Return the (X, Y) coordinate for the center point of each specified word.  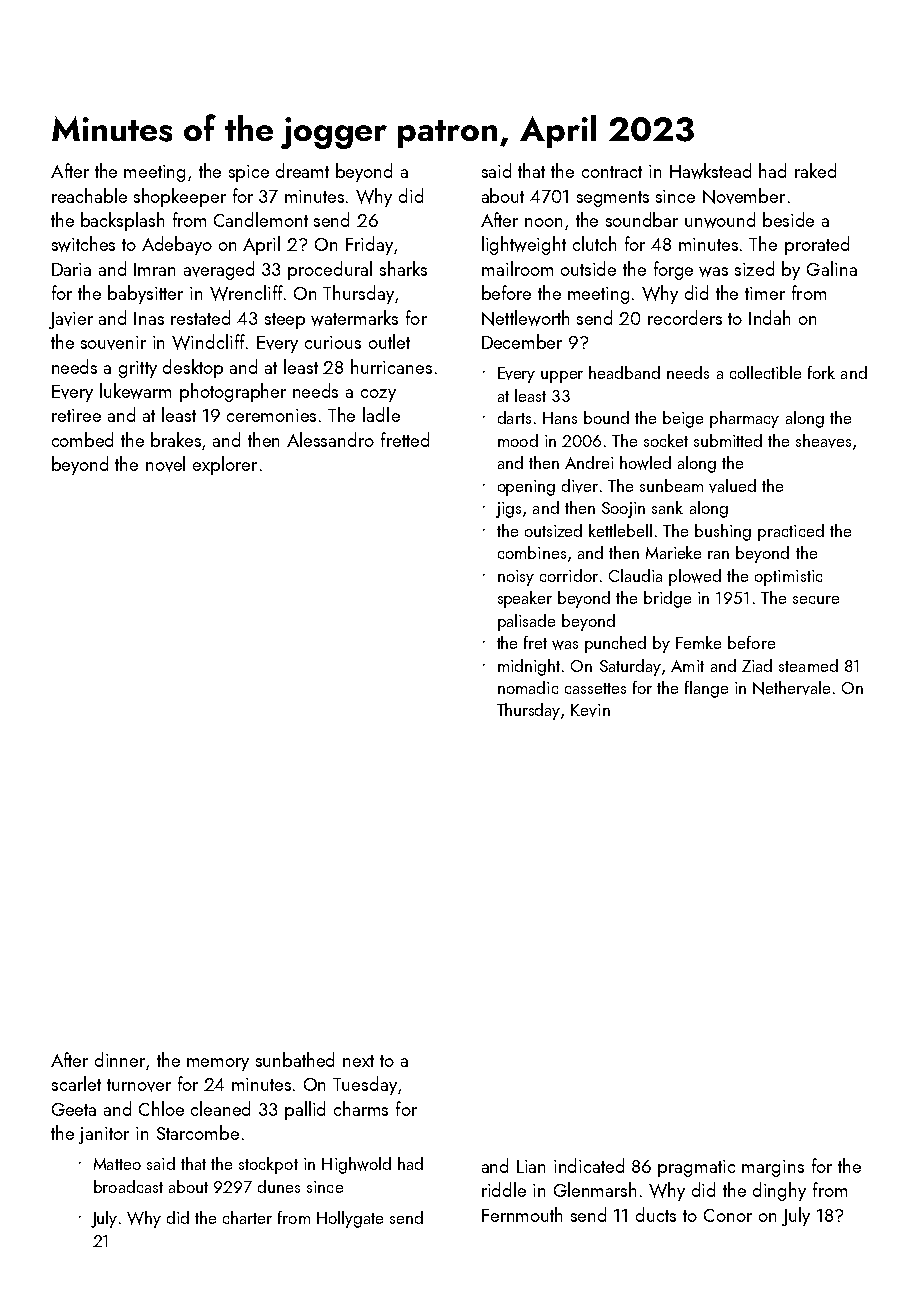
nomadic (528, 687)
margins (773, 1168)
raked (815, 170)
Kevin (590, 710)
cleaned (220, 1108)
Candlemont (261, 219)
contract (612, 172)
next (358, 1061)
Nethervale (791, 688)
